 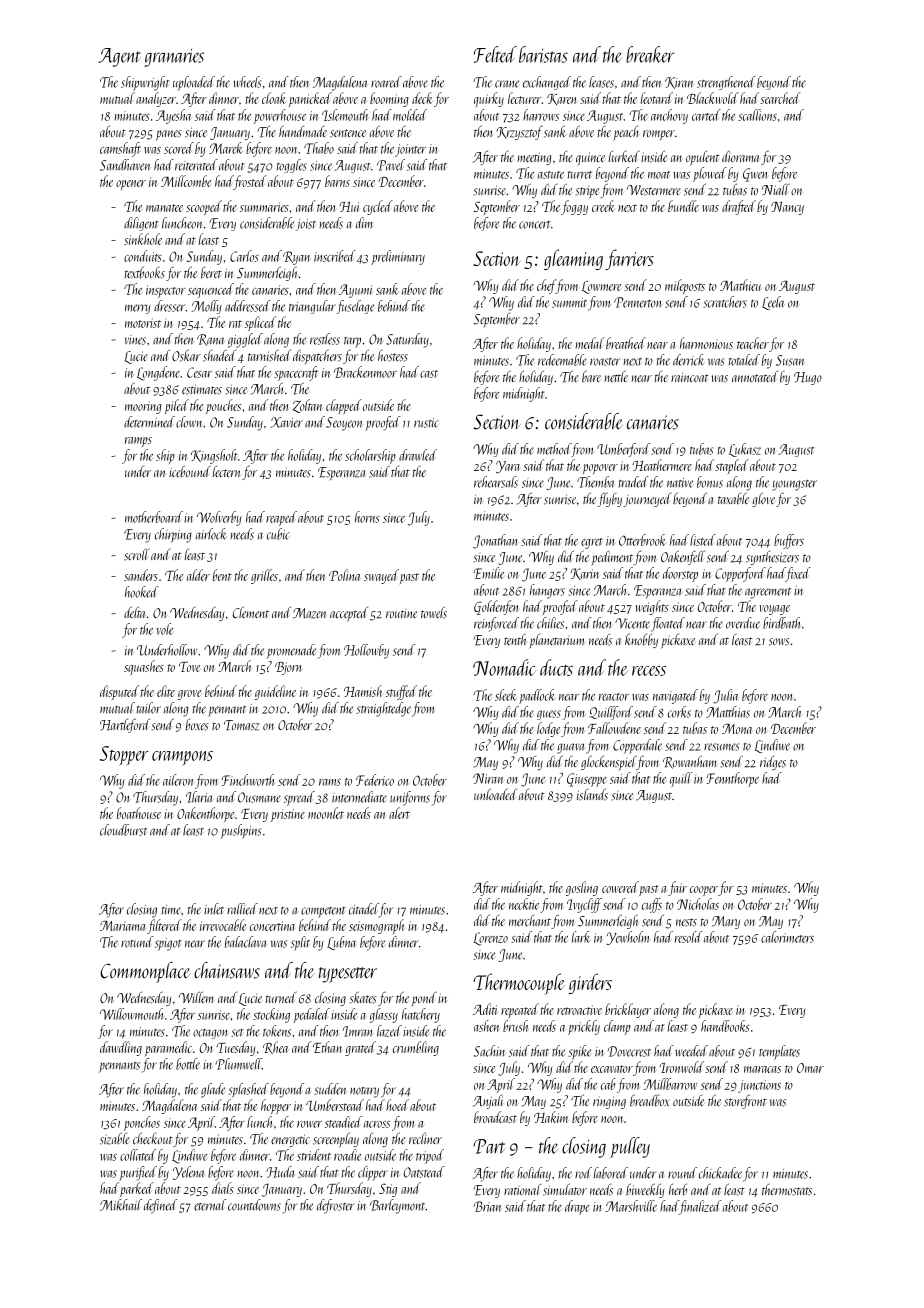 I want to click on Clement, so click(x=251, y=612).
